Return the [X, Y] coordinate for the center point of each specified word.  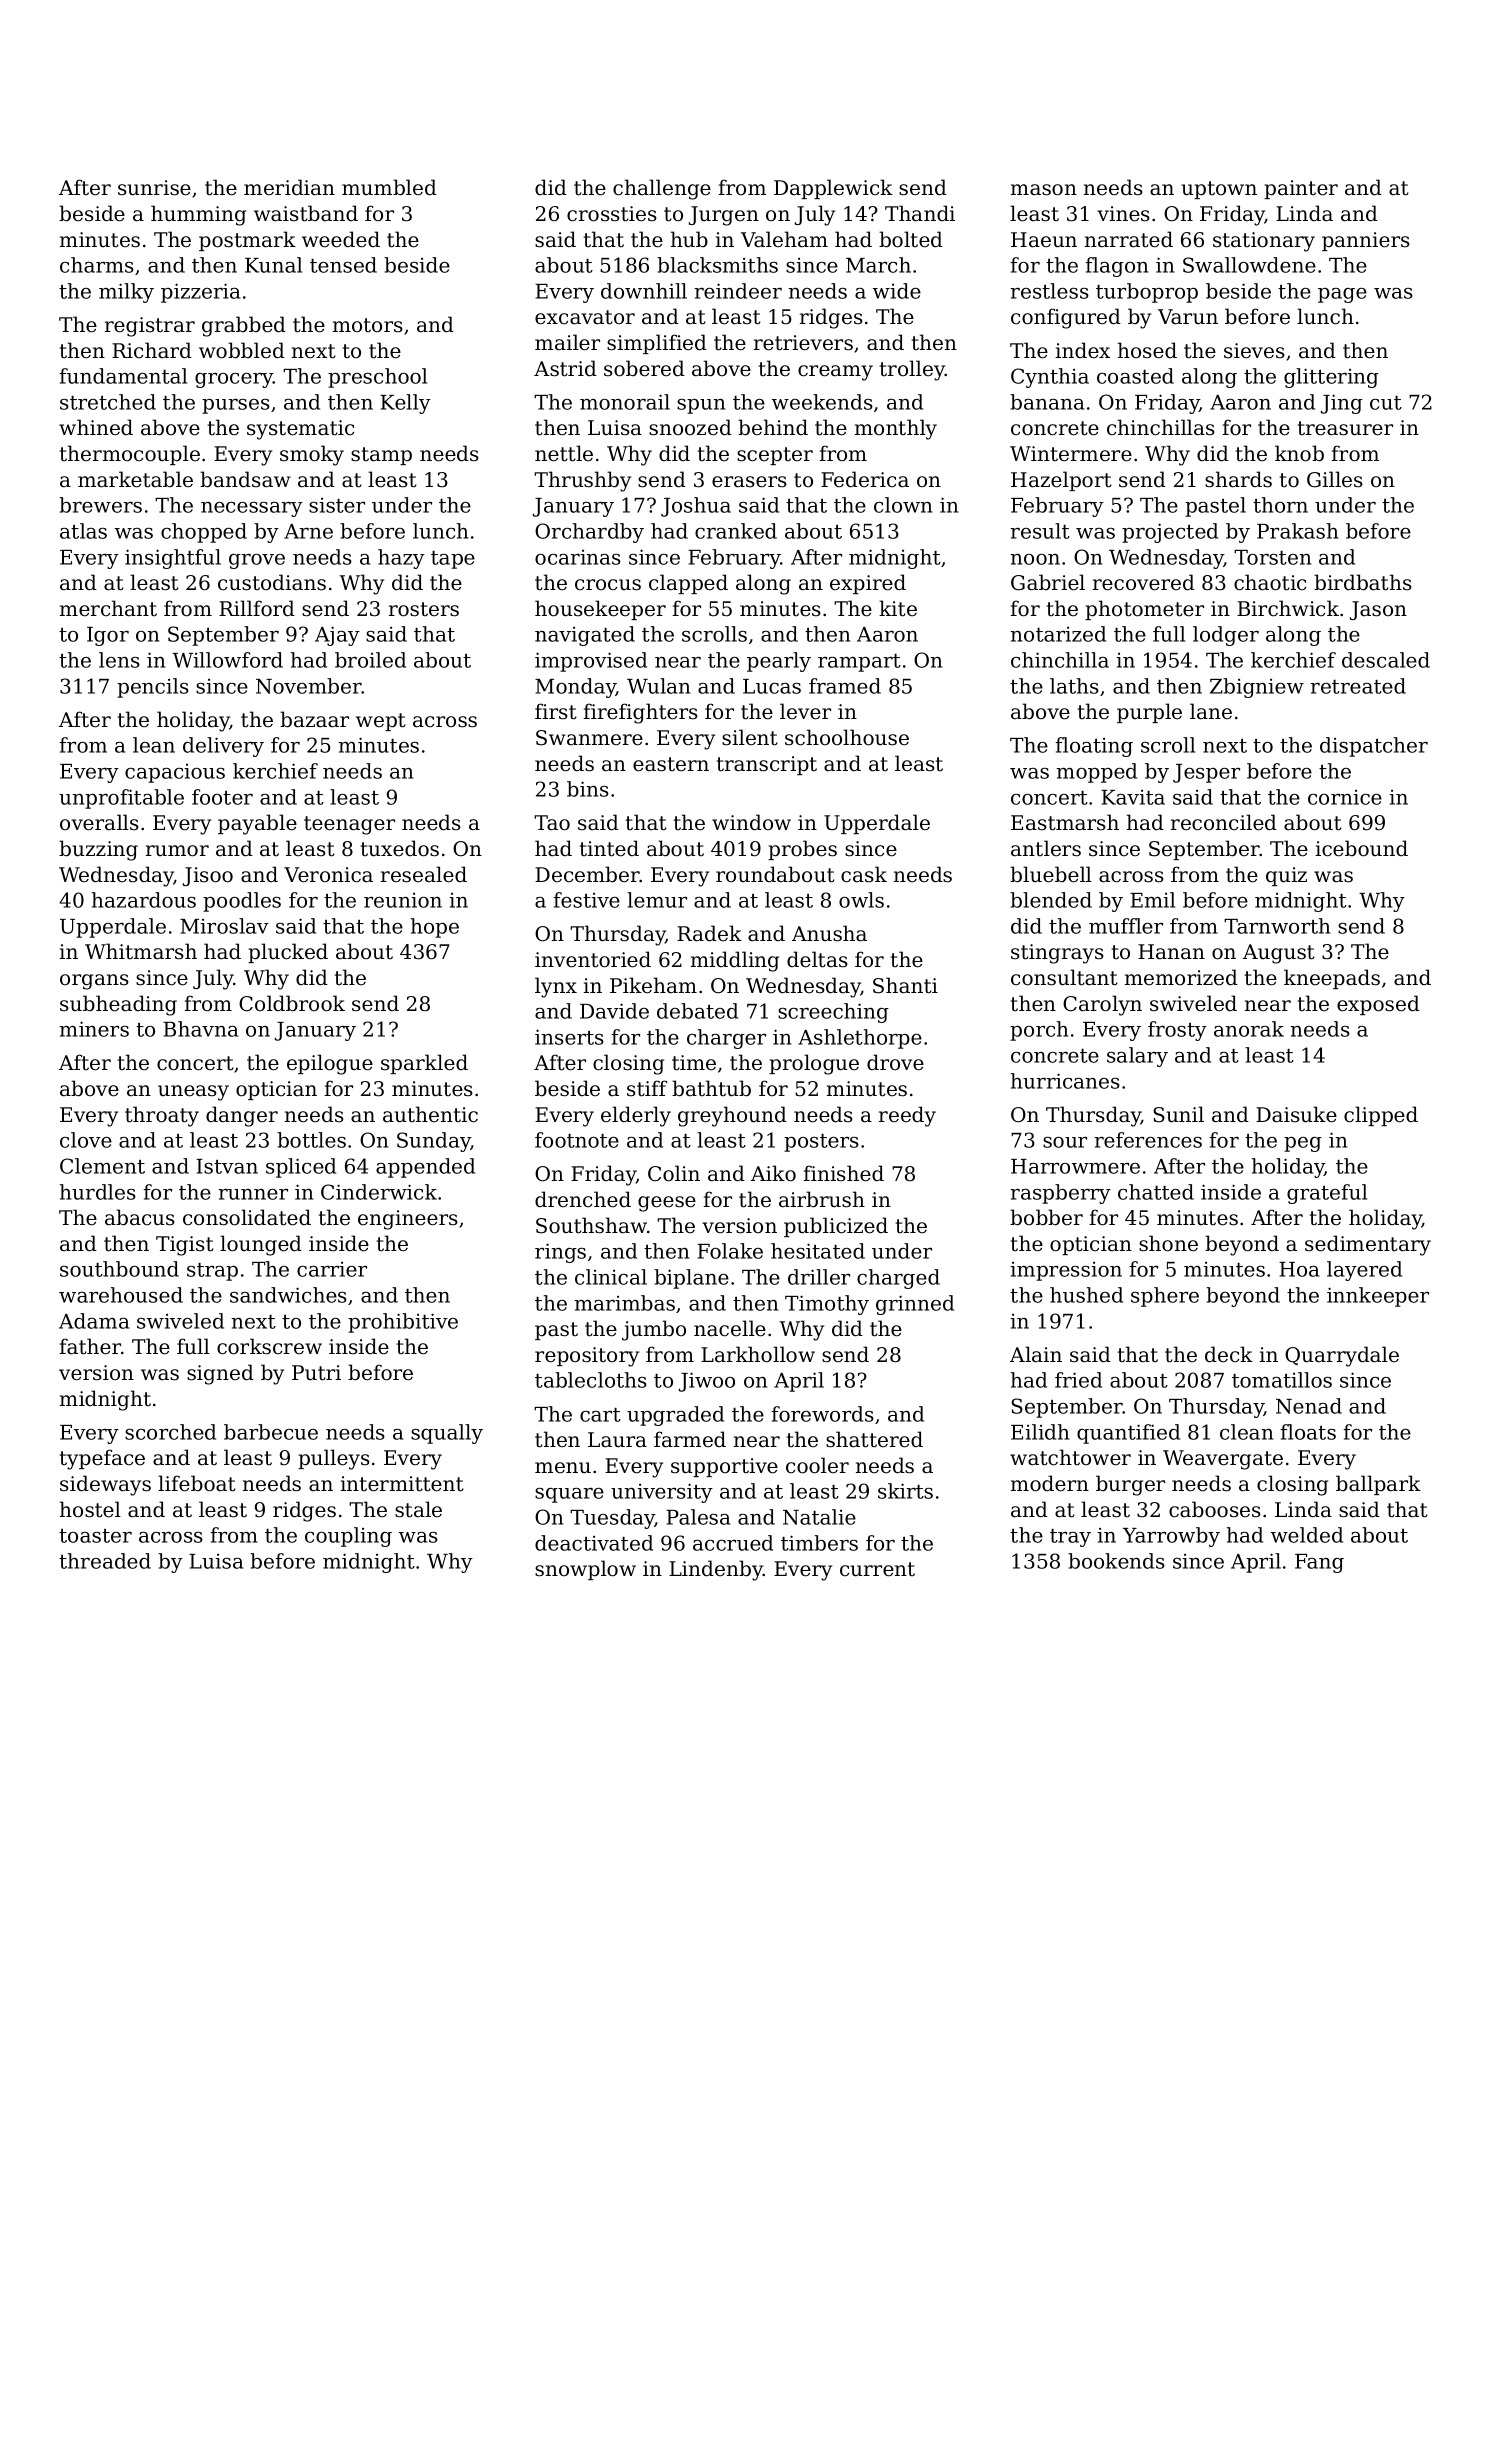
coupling [348, 1537]
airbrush [822, 1199]
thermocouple [130, 455]
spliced [301, 1168]
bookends [1116, 1561]
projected [1170, 533]
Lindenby [716, 1570]
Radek [709, 933]
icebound [1361, 848]
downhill [644, 291]
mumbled [389, 187]
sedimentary [1368, 1245]
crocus [608, 585]
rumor [177, 851]
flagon [1116, 267]
